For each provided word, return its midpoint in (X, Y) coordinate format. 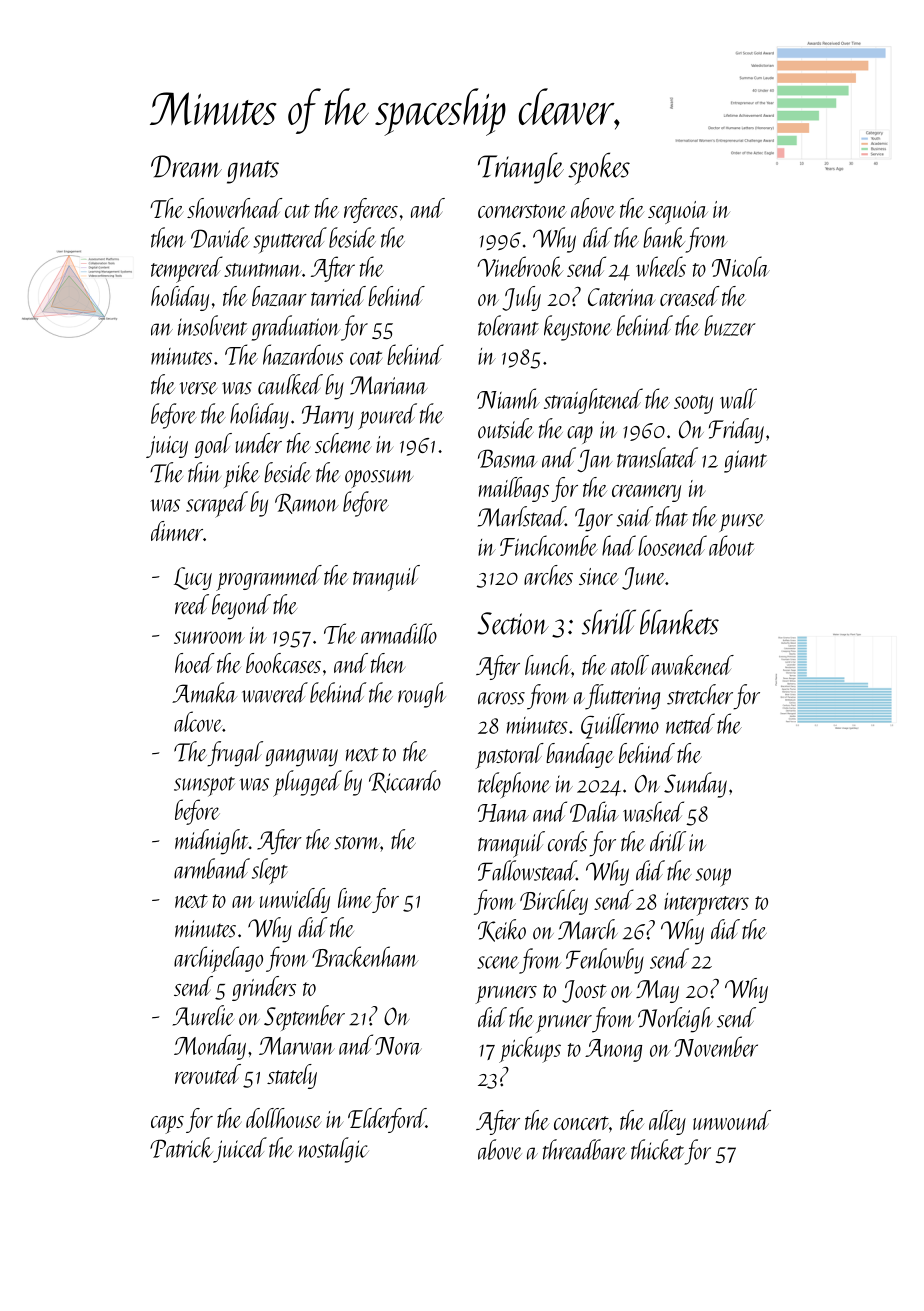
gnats (253, 172)
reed (192, 604)
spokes (599, 168)
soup (713, 877)
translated (657, 457)
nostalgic (334, 1150)
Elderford (387, 1120)
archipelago (218, 959)
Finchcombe (549, 545)
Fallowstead (527, 870)
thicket (657, 1149)
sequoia (678, 212)
